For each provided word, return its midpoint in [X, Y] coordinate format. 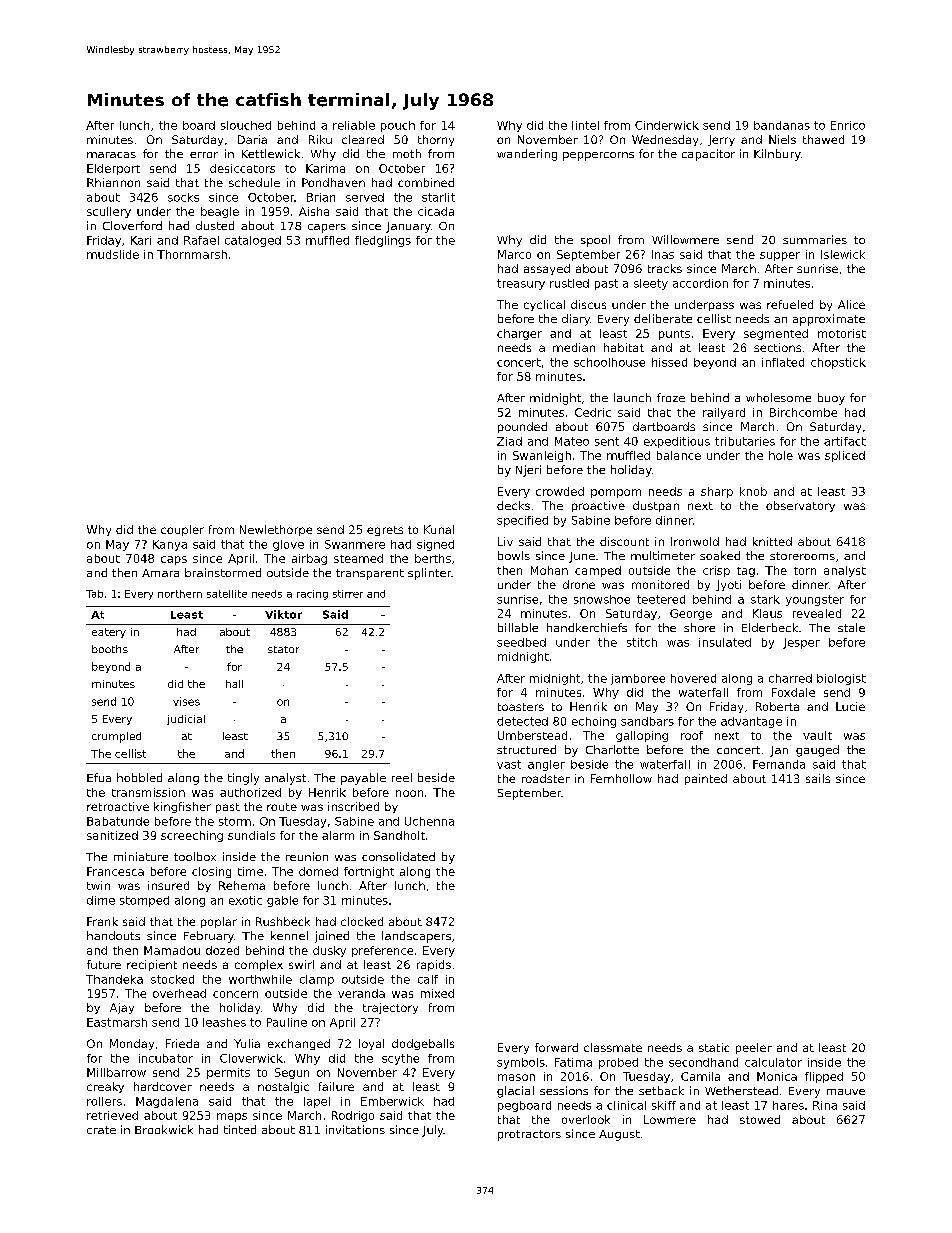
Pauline [287, 1022]
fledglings [383, 241]
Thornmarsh [192, 254]
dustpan [656, 506]
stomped [144, 901]
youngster [815, 600]
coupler [182, 530]
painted [706, 779]
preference [382, 951]
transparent [370, 574]
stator [283, 649]
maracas [111, 155]
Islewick [843, 254]
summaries [815, 239]
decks [513, 505]
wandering [527, 155]
